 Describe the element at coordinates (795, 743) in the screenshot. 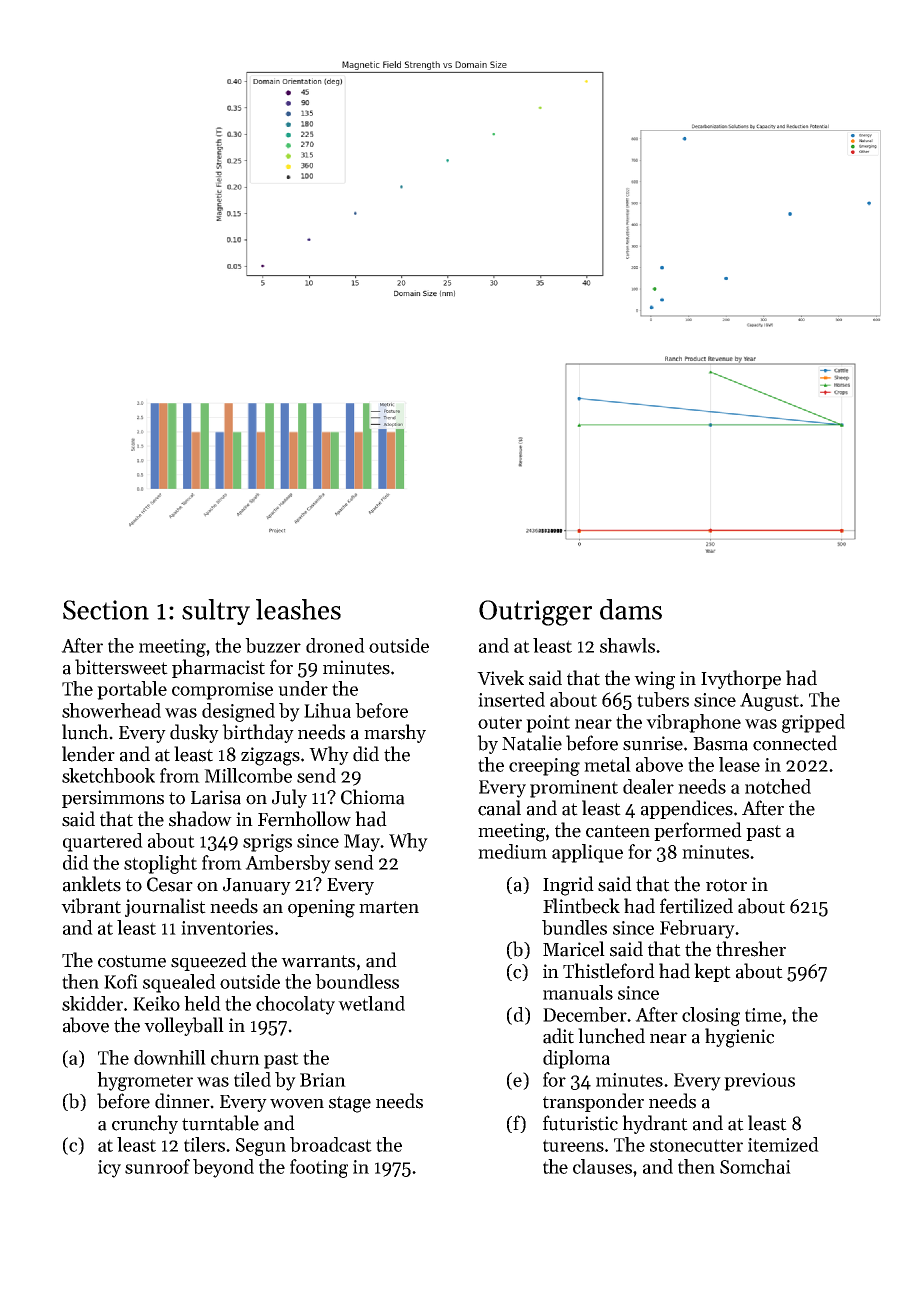

I see `connected` at that location.
